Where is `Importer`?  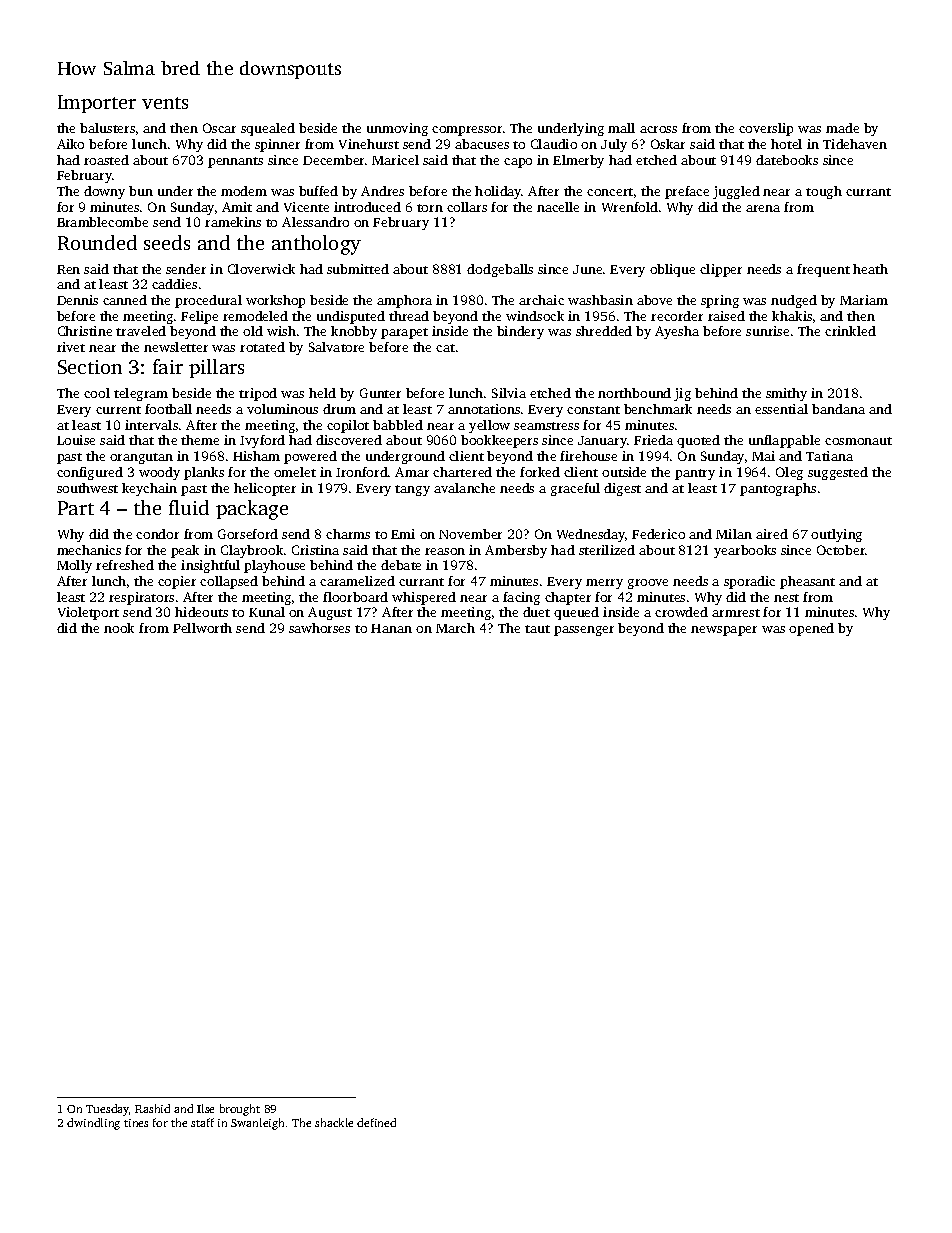 Importer is located at coordinates (97, 104).
